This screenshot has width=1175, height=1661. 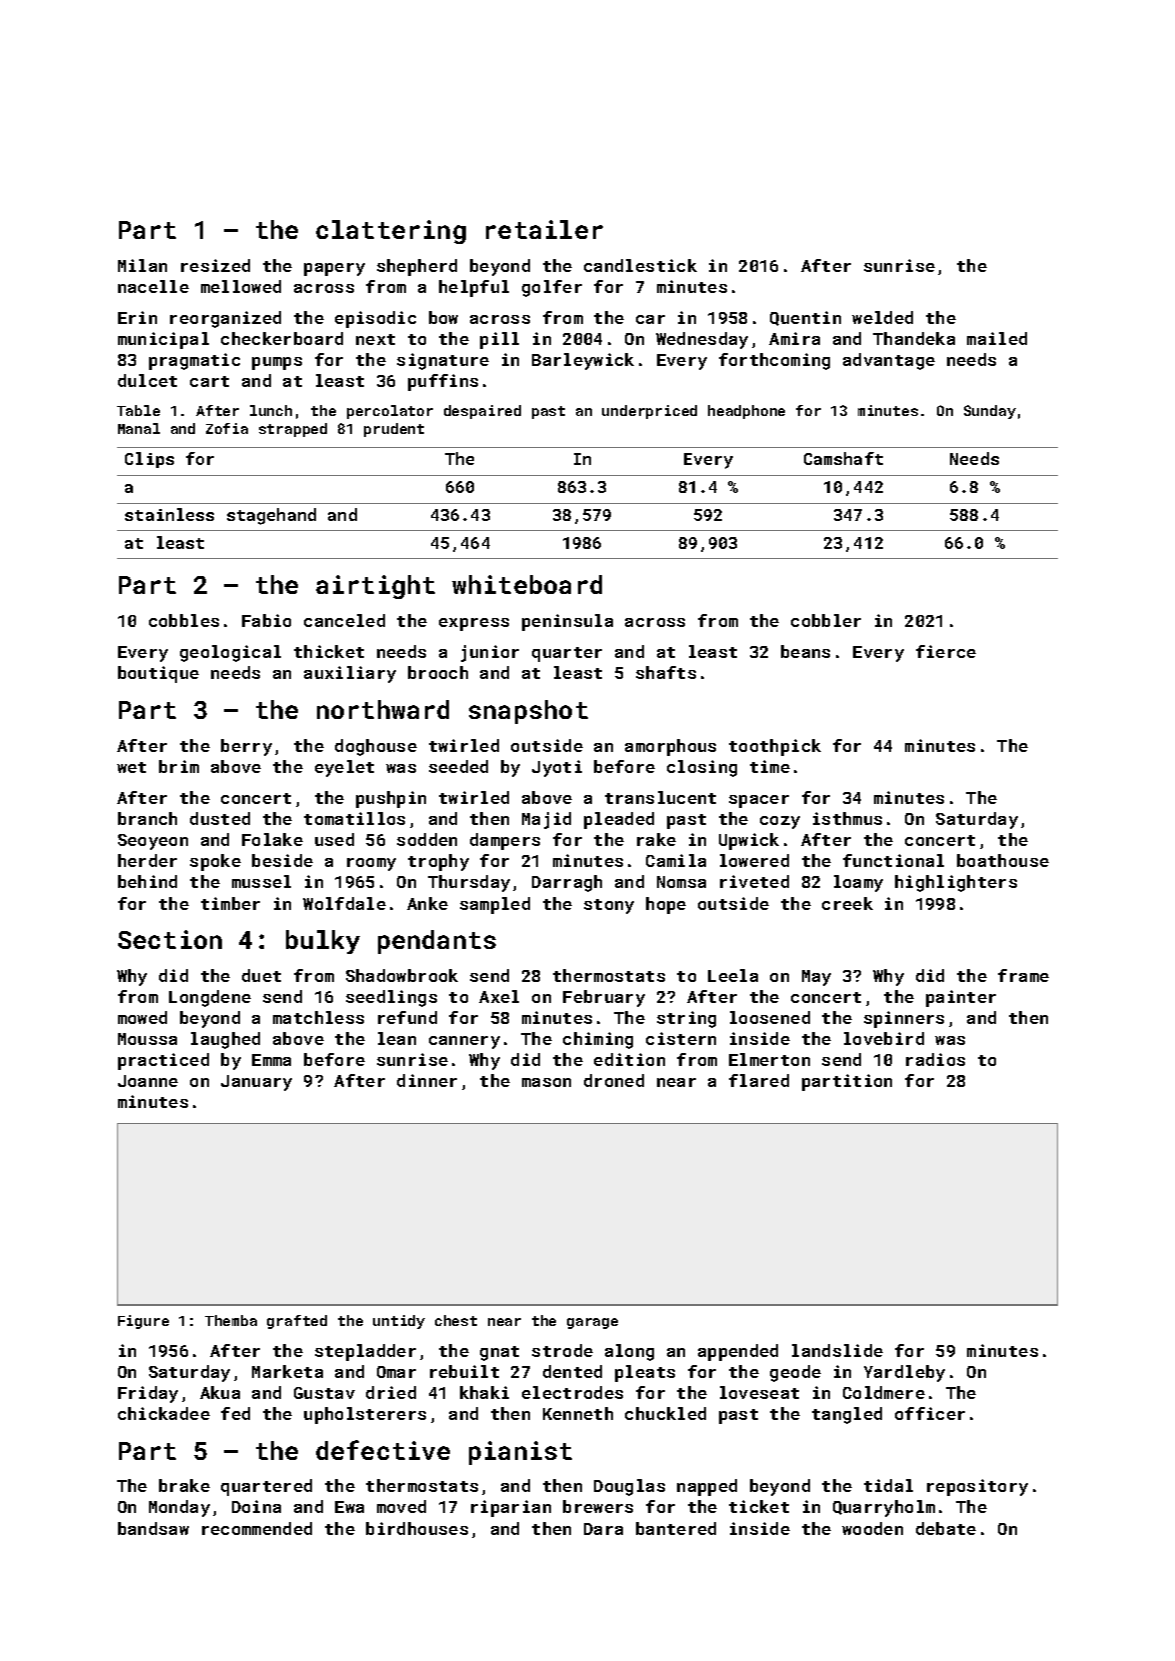 What do you see at coordinates (904, 1373) in the screenshot?
I see `Yardleby` at bounding box center [904, 1373].
